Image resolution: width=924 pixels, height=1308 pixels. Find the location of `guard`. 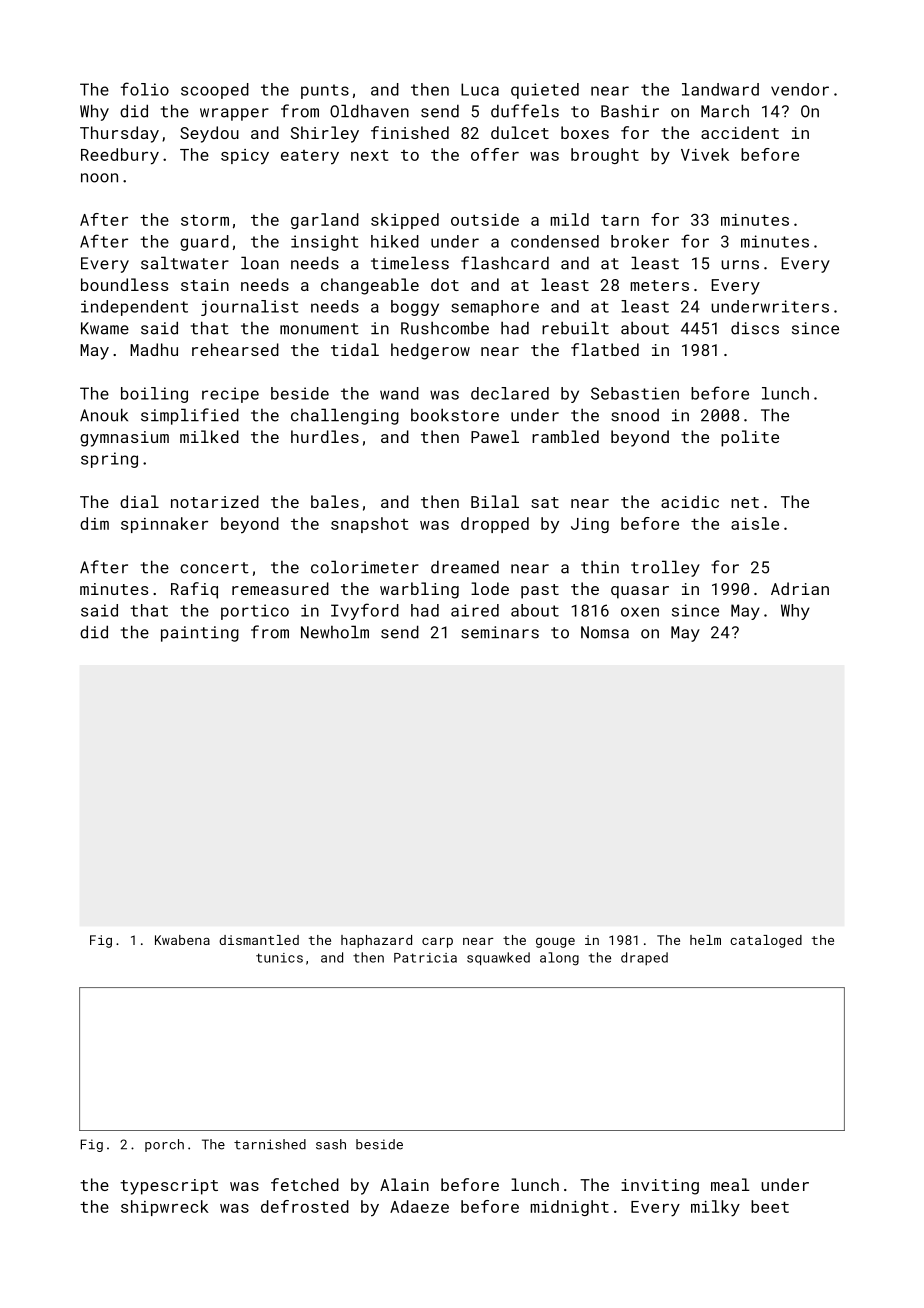

guard is located at coordinates (204, 243).
